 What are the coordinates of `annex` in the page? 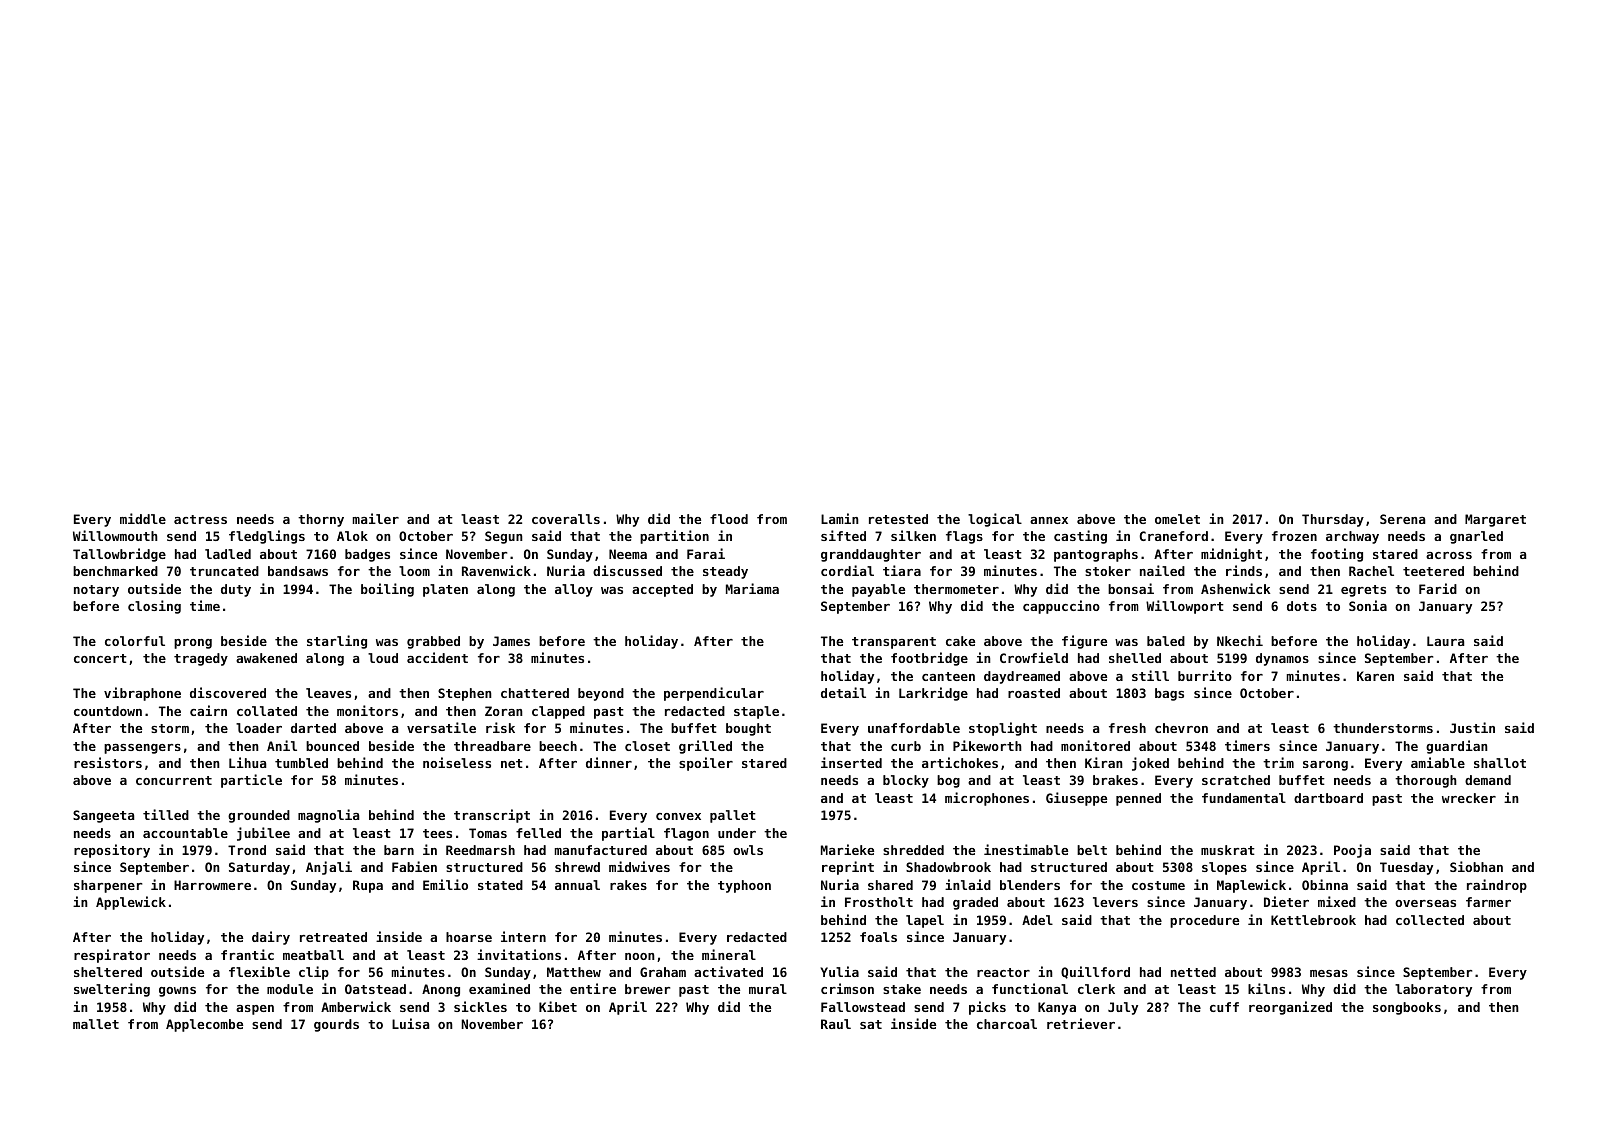 It's located at (1049, 520).
